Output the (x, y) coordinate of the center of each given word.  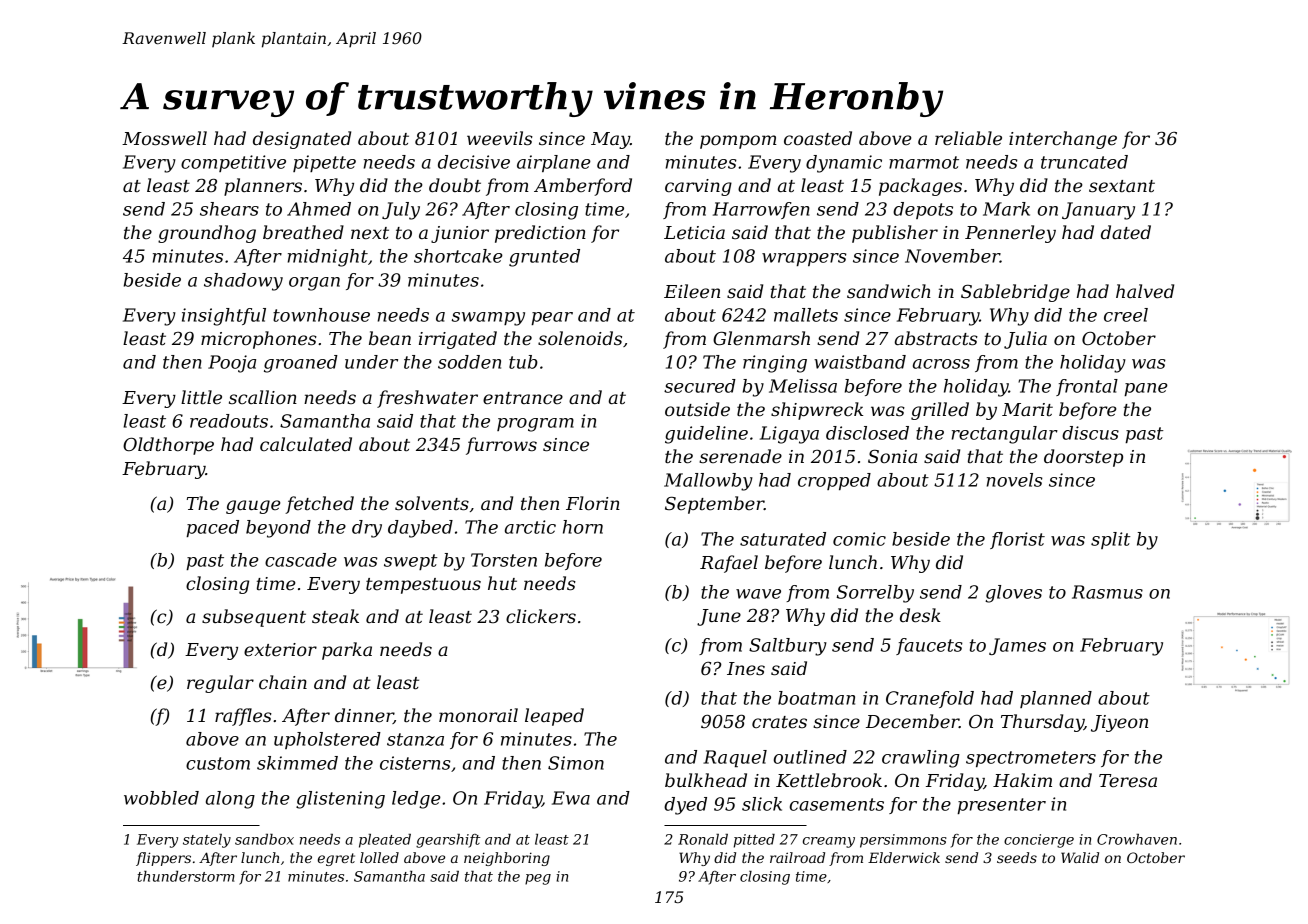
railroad (797, 857)
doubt (455, 185)
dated (1126, 232)
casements (837, 804)
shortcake (458, 256)
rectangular (1005, 435)
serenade (740, 456)
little (201, 397)
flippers (163, 859)
